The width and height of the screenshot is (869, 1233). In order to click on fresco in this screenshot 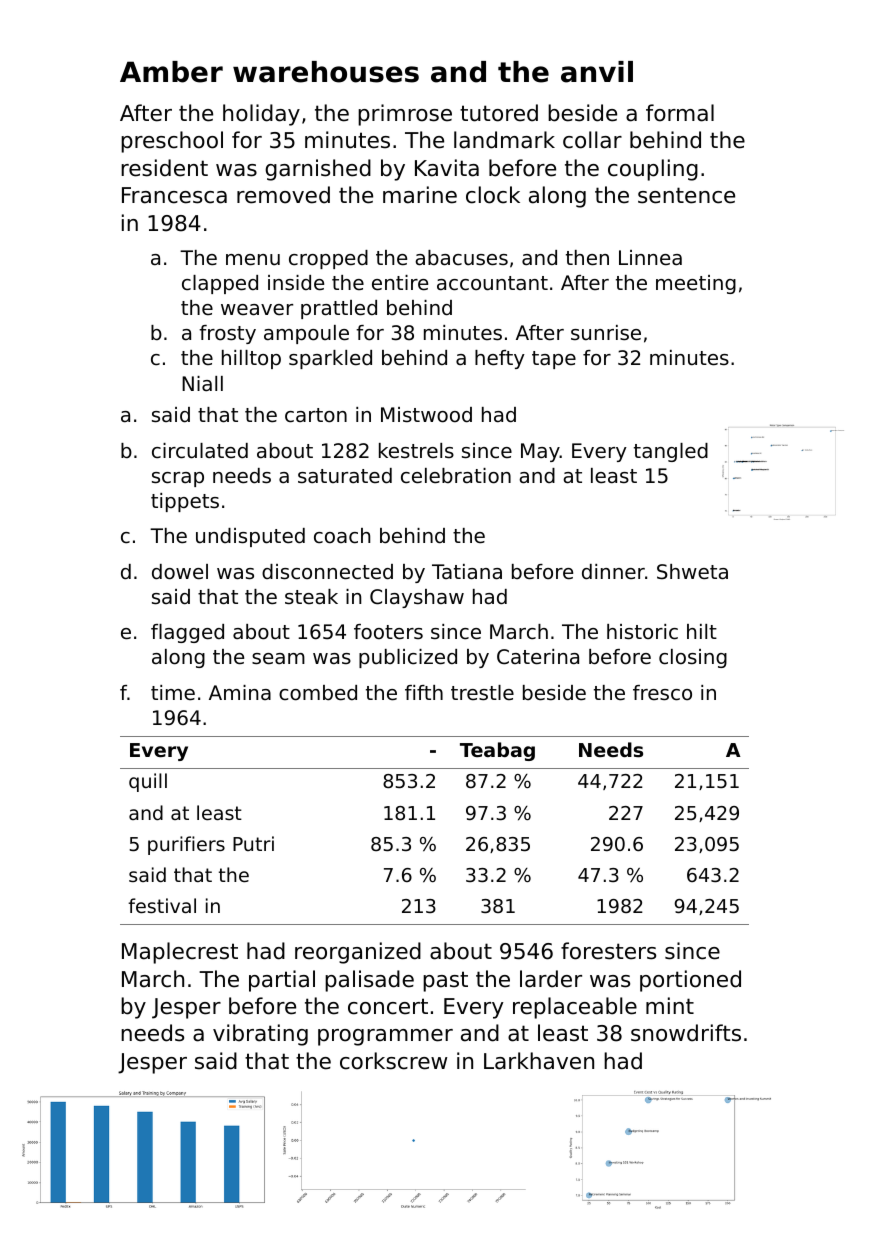, I will do `click(662, 693)`.
